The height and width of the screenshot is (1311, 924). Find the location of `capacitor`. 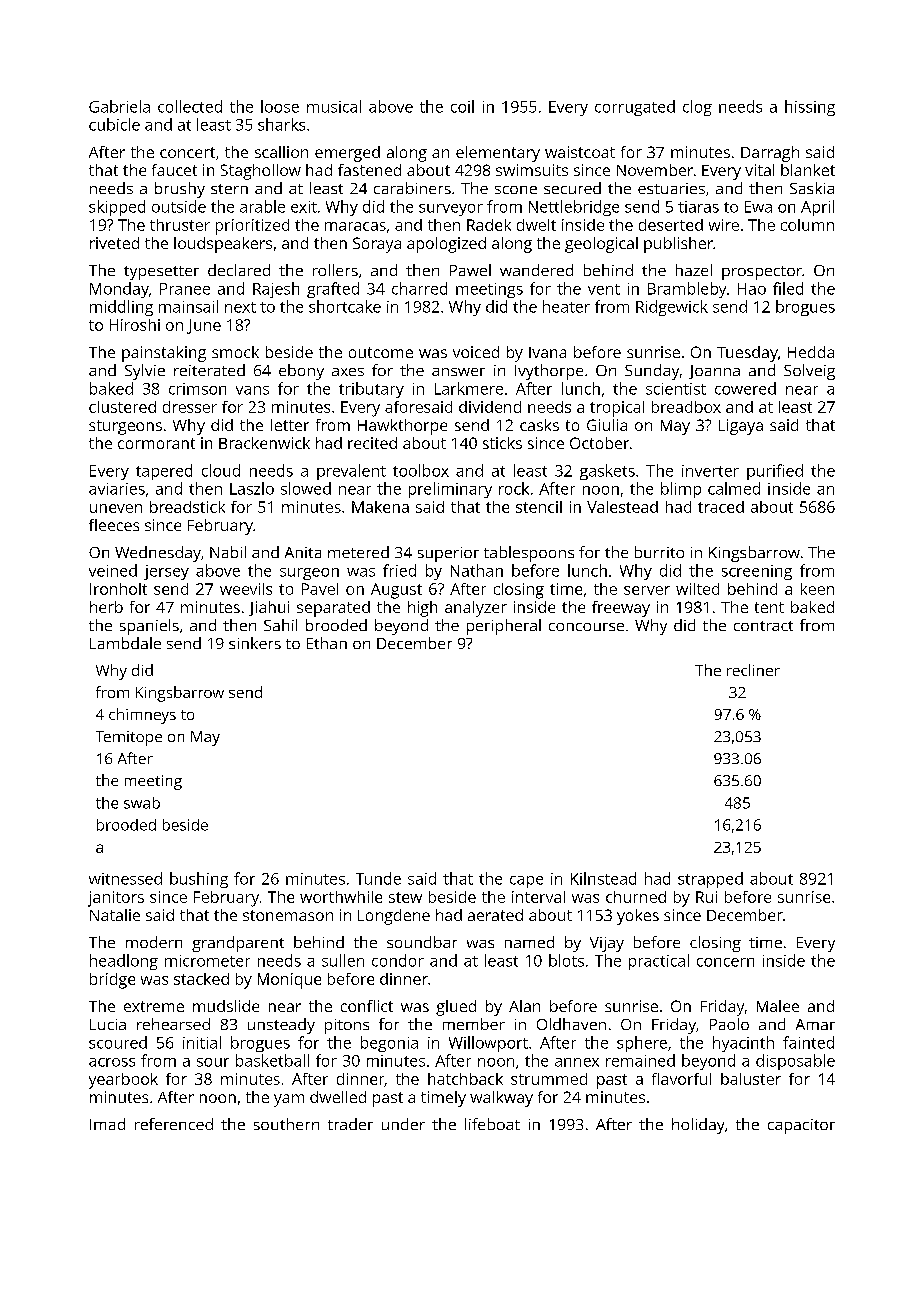

capacitor is located at coordinates (801, 1126).
